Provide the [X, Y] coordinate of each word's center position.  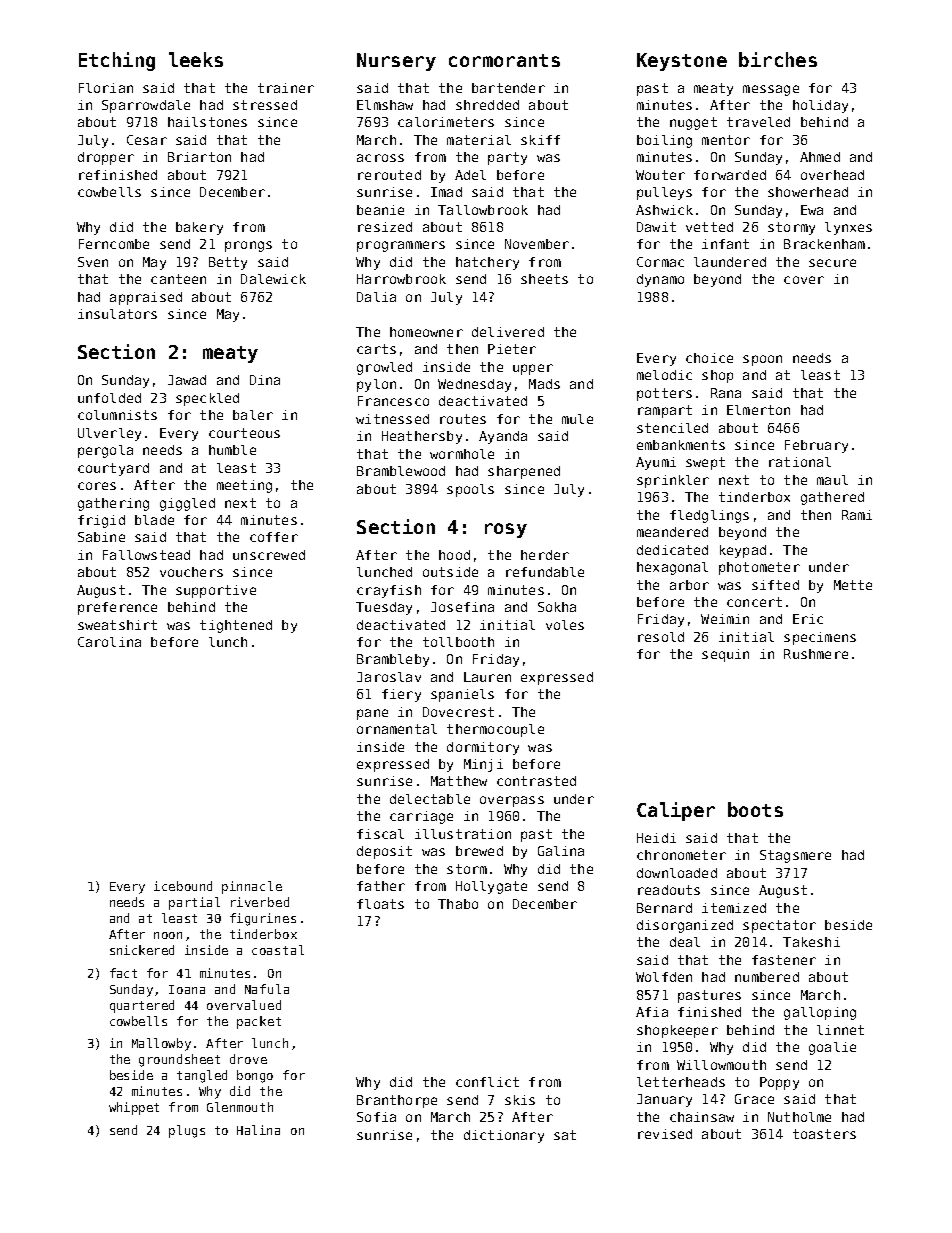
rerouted [389, 175]
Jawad [187, 380]
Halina [258, 1130]
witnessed [392, 419]
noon [168, 935]
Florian [106, 88]
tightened [236, 626]
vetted [709, 227]
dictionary [504, 1136]
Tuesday [384, 608]
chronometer [681, 855]
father [381, 886]
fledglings [709, 516]
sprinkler [673, 481]
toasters [824, 1134]
